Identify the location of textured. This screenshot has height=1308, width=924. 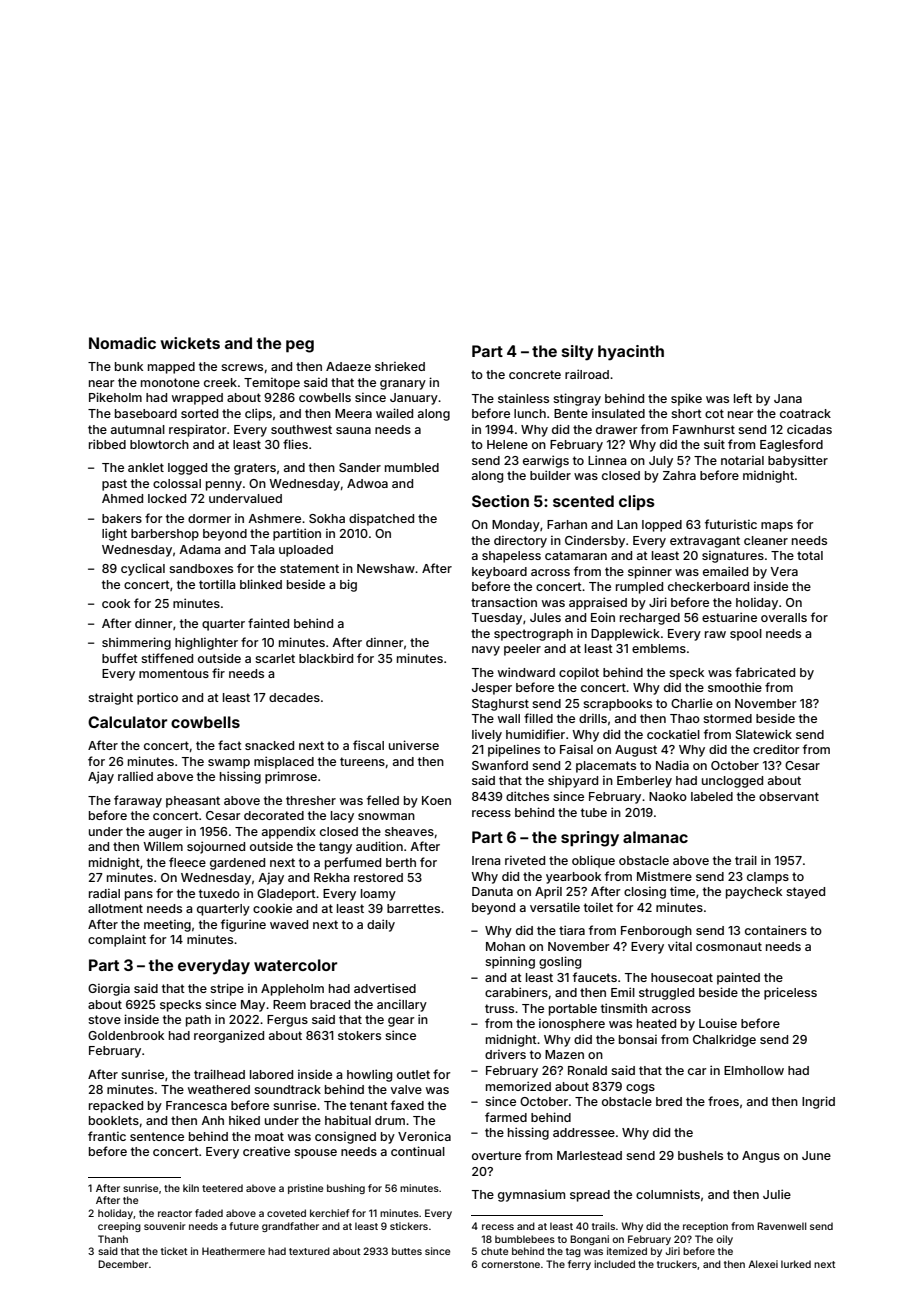
(309, 1251).
